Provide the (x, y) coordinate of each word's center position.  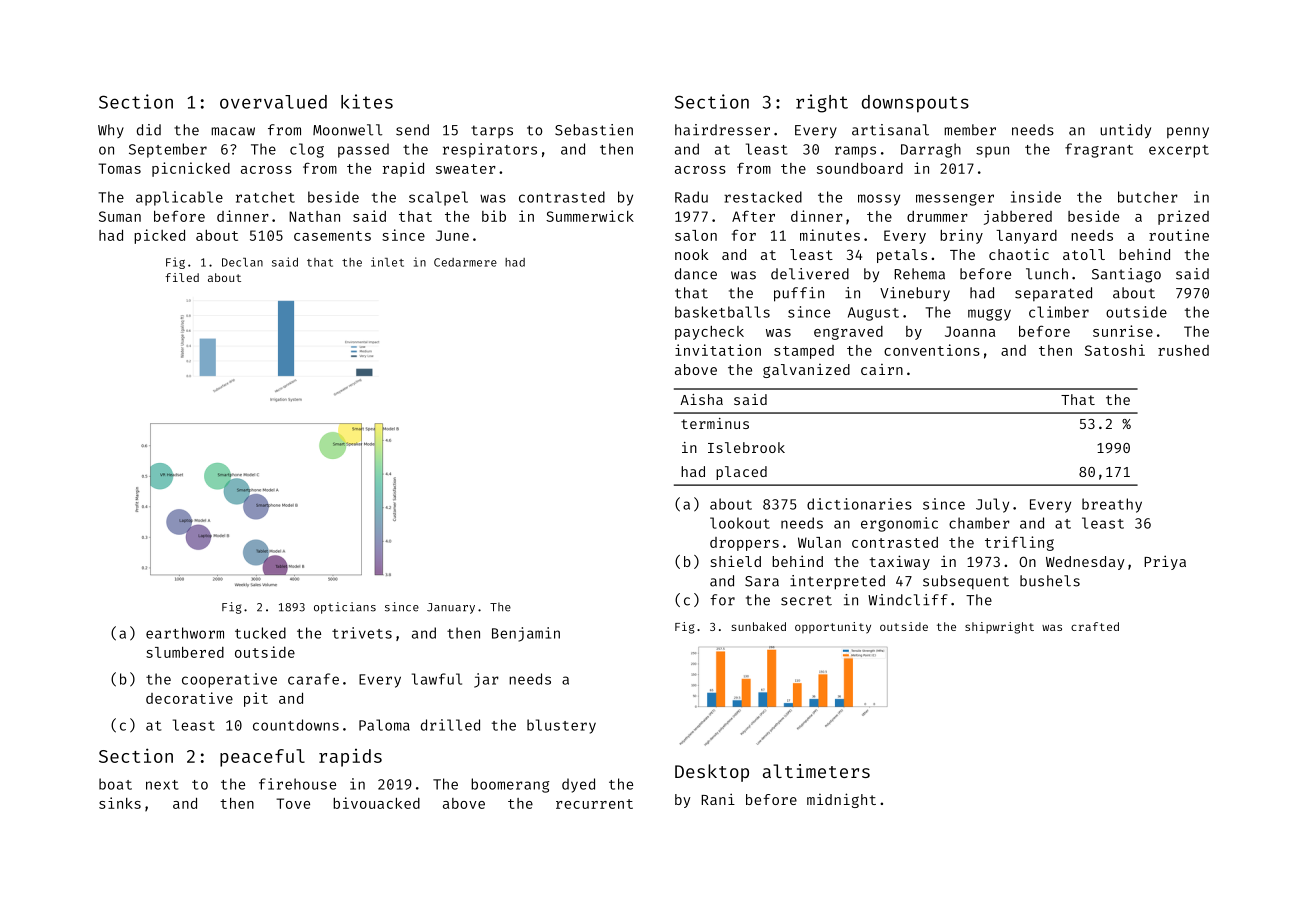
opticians (345, 608)
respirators (490, 150)
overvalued (273, 102)
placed (741, 473)
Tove (293, 803)
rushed (1183, 350)
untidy (1125, 131)
